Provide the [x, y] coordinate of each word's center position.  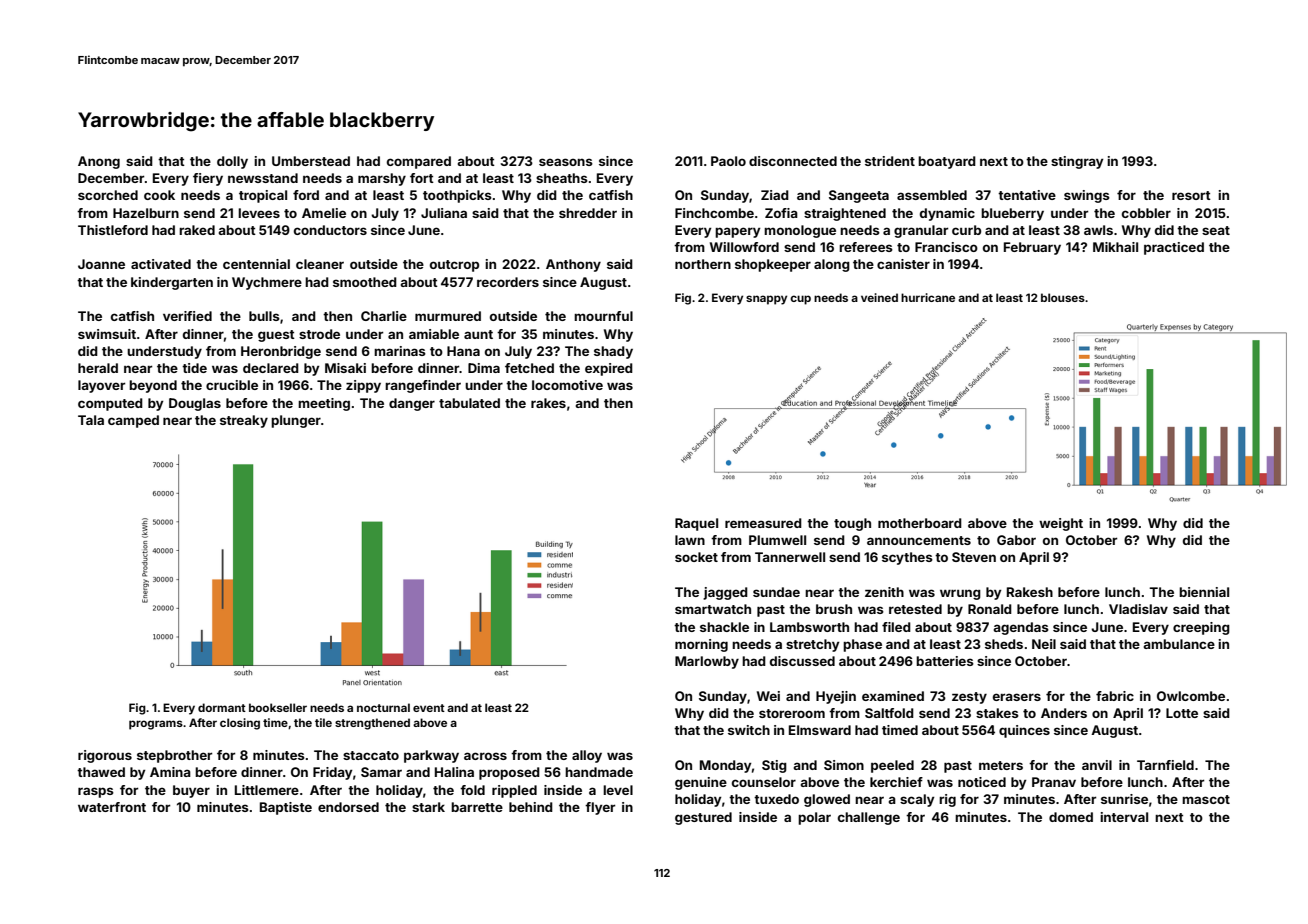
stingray [1077, 162]
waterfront [112, 807]
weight [1061, 524]
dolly [232, 162]
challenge [869, 818]
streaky [244, 421]
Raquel [696, 524]
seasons [566, 162]
